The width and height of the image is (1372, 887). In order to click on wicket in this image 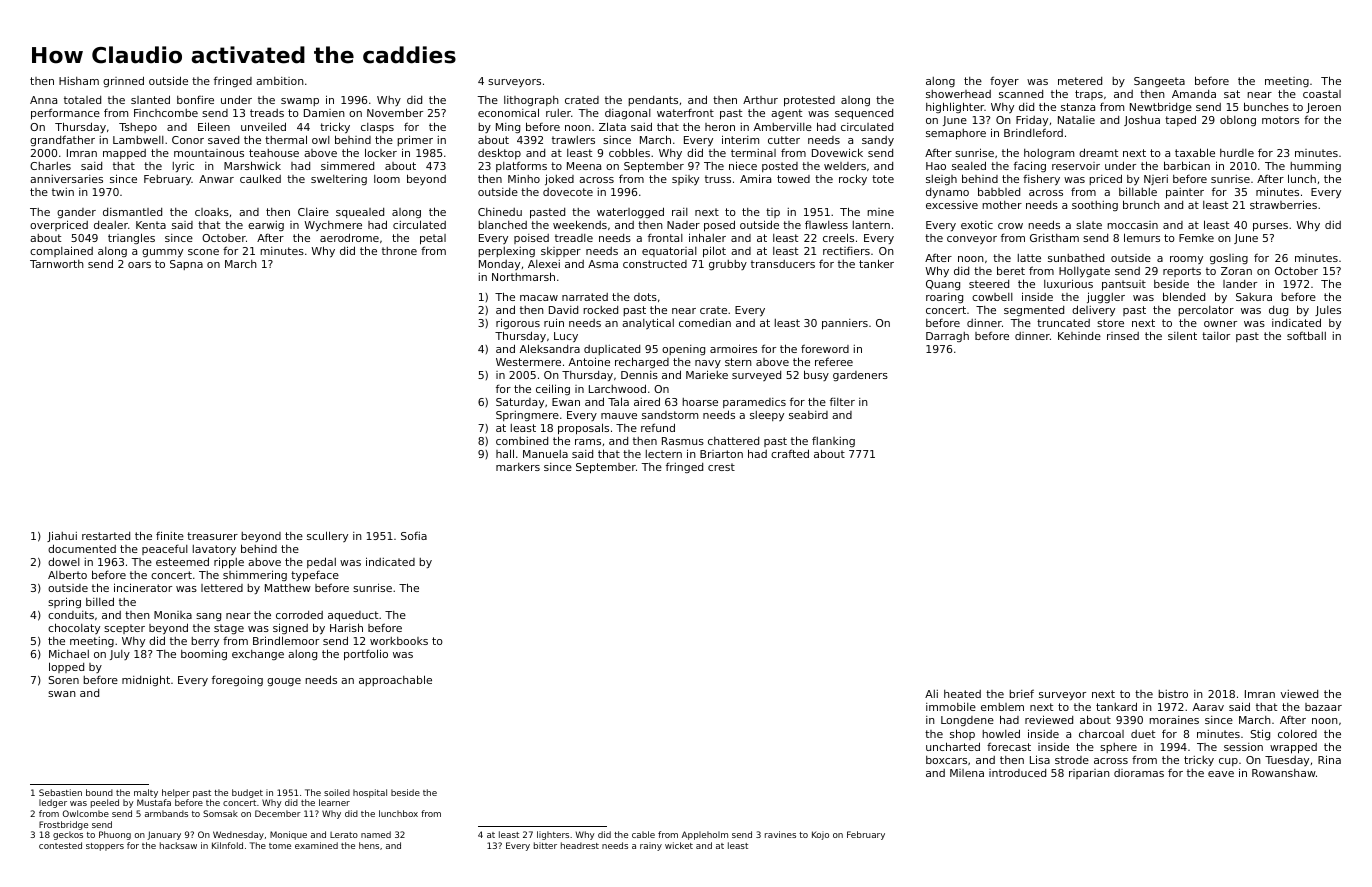, I will do `click(679, 845)`.
